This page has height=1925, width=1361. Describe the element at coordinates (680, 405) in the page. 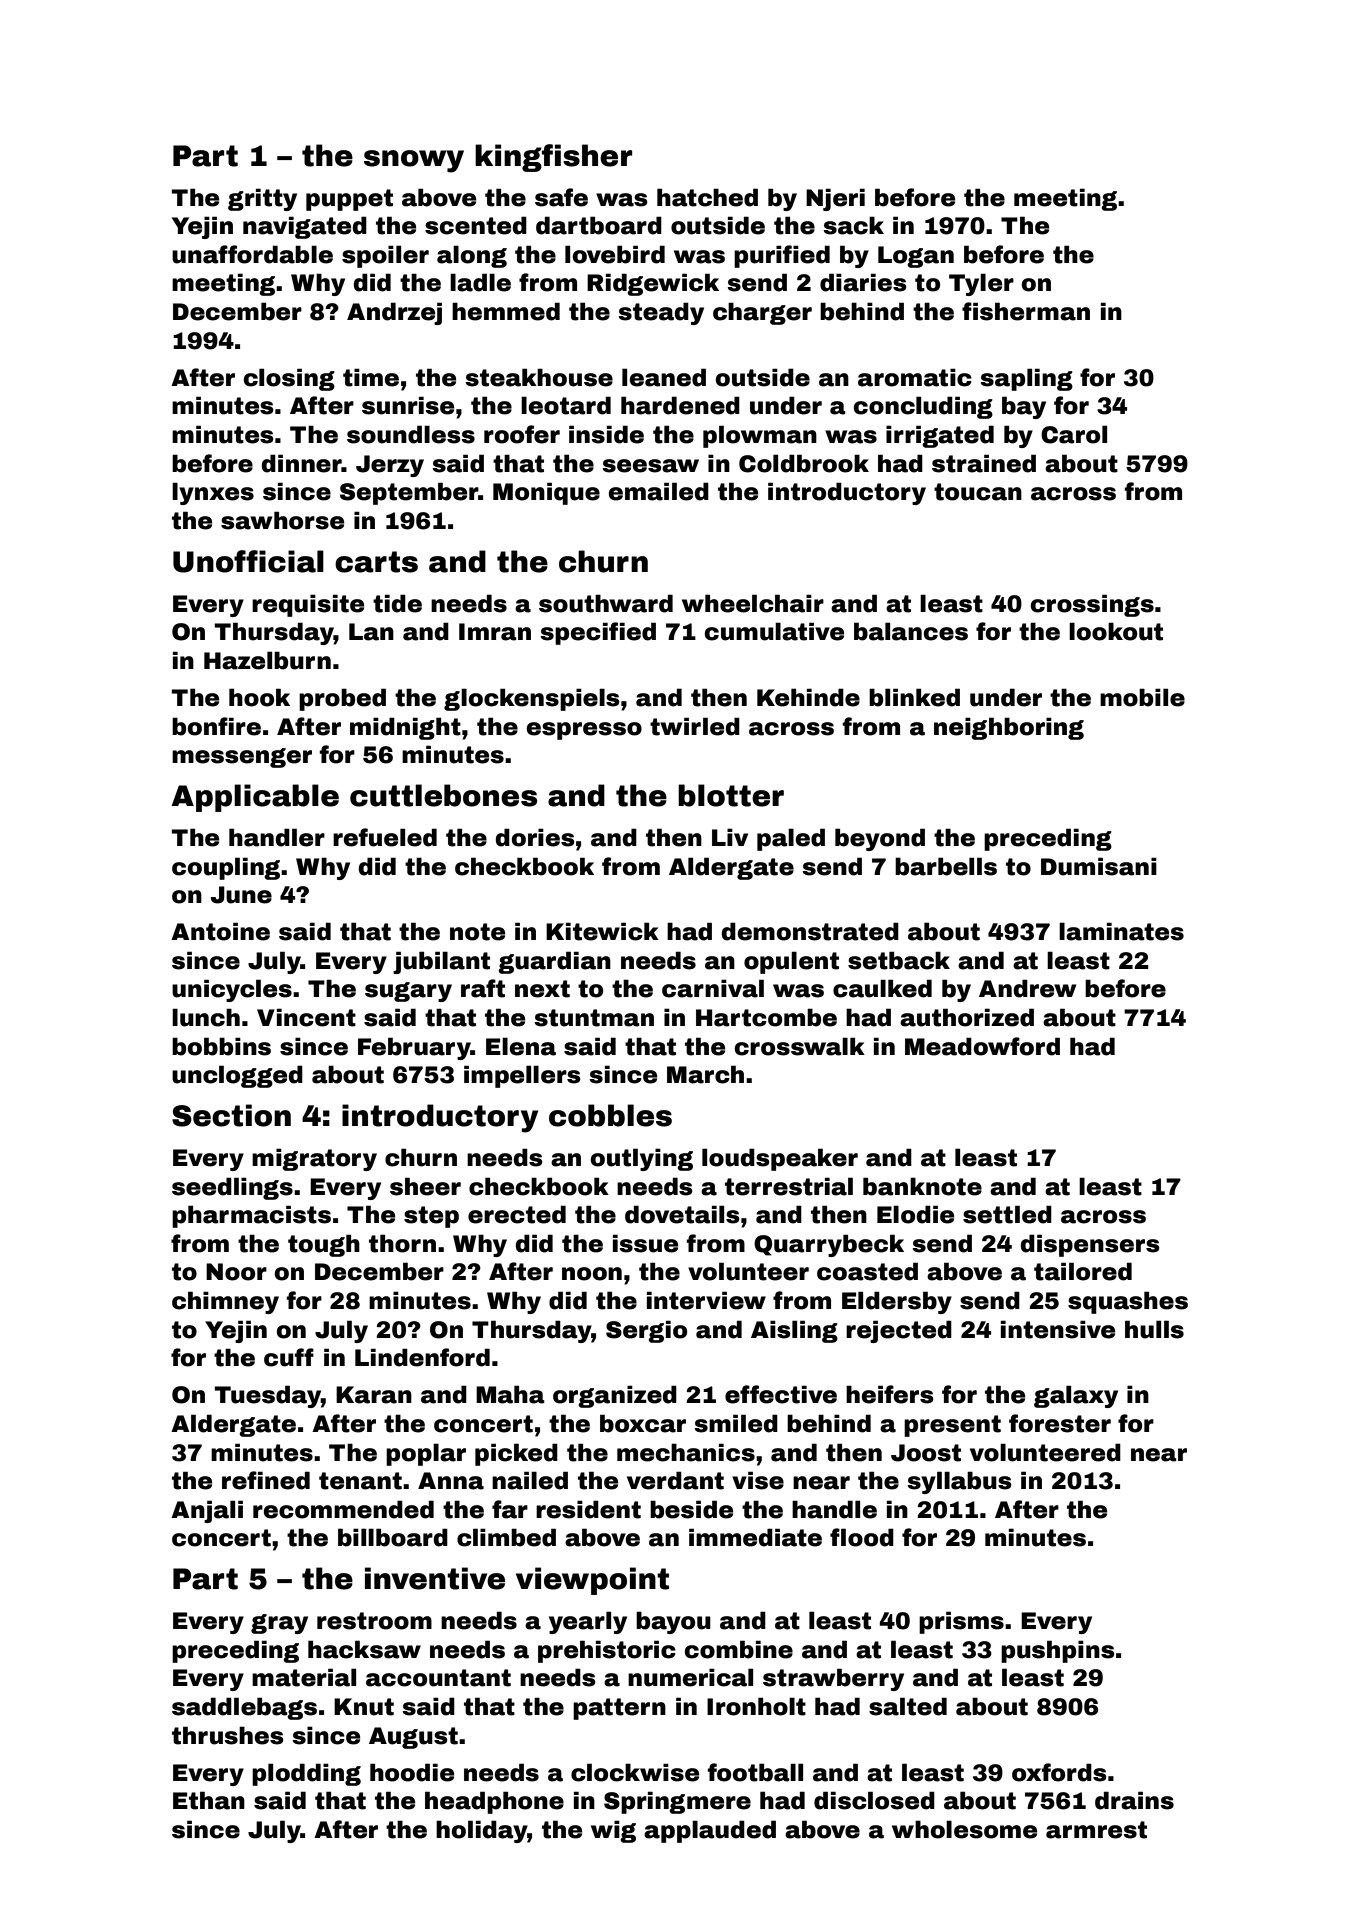

I see `hardened` at that location.
